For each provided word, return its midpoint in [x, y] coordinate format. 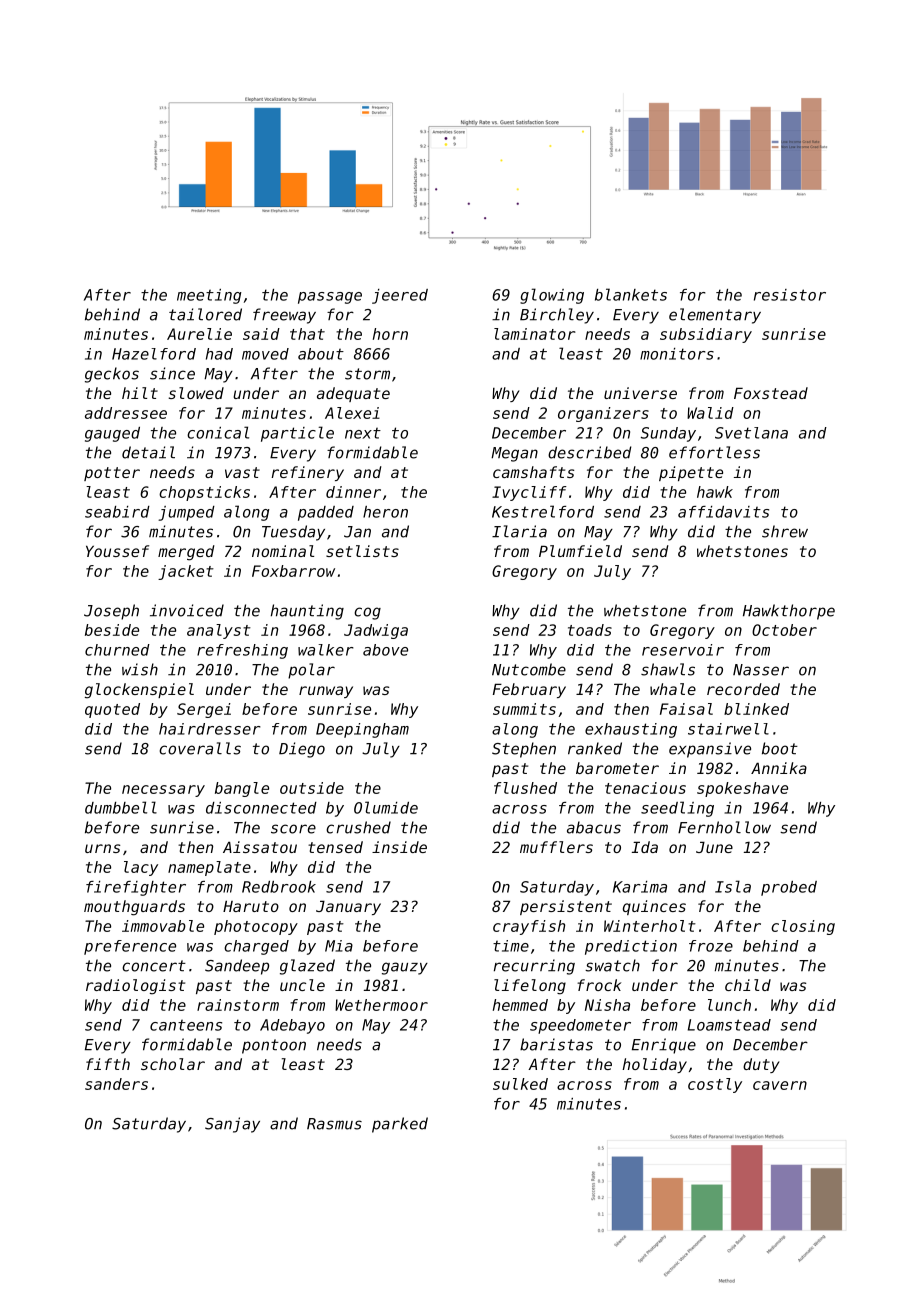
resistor [790, 295]
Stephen [524, 750]
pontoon [274, 1046]
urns [102, 848]
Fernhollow [724, 827]
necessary [163, 791]
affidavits [723, 512]
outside [312, 788]
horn [390, 334]
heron [385, 512]
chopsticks [204, 493]
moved [265, 354]
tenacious [645, 788]
